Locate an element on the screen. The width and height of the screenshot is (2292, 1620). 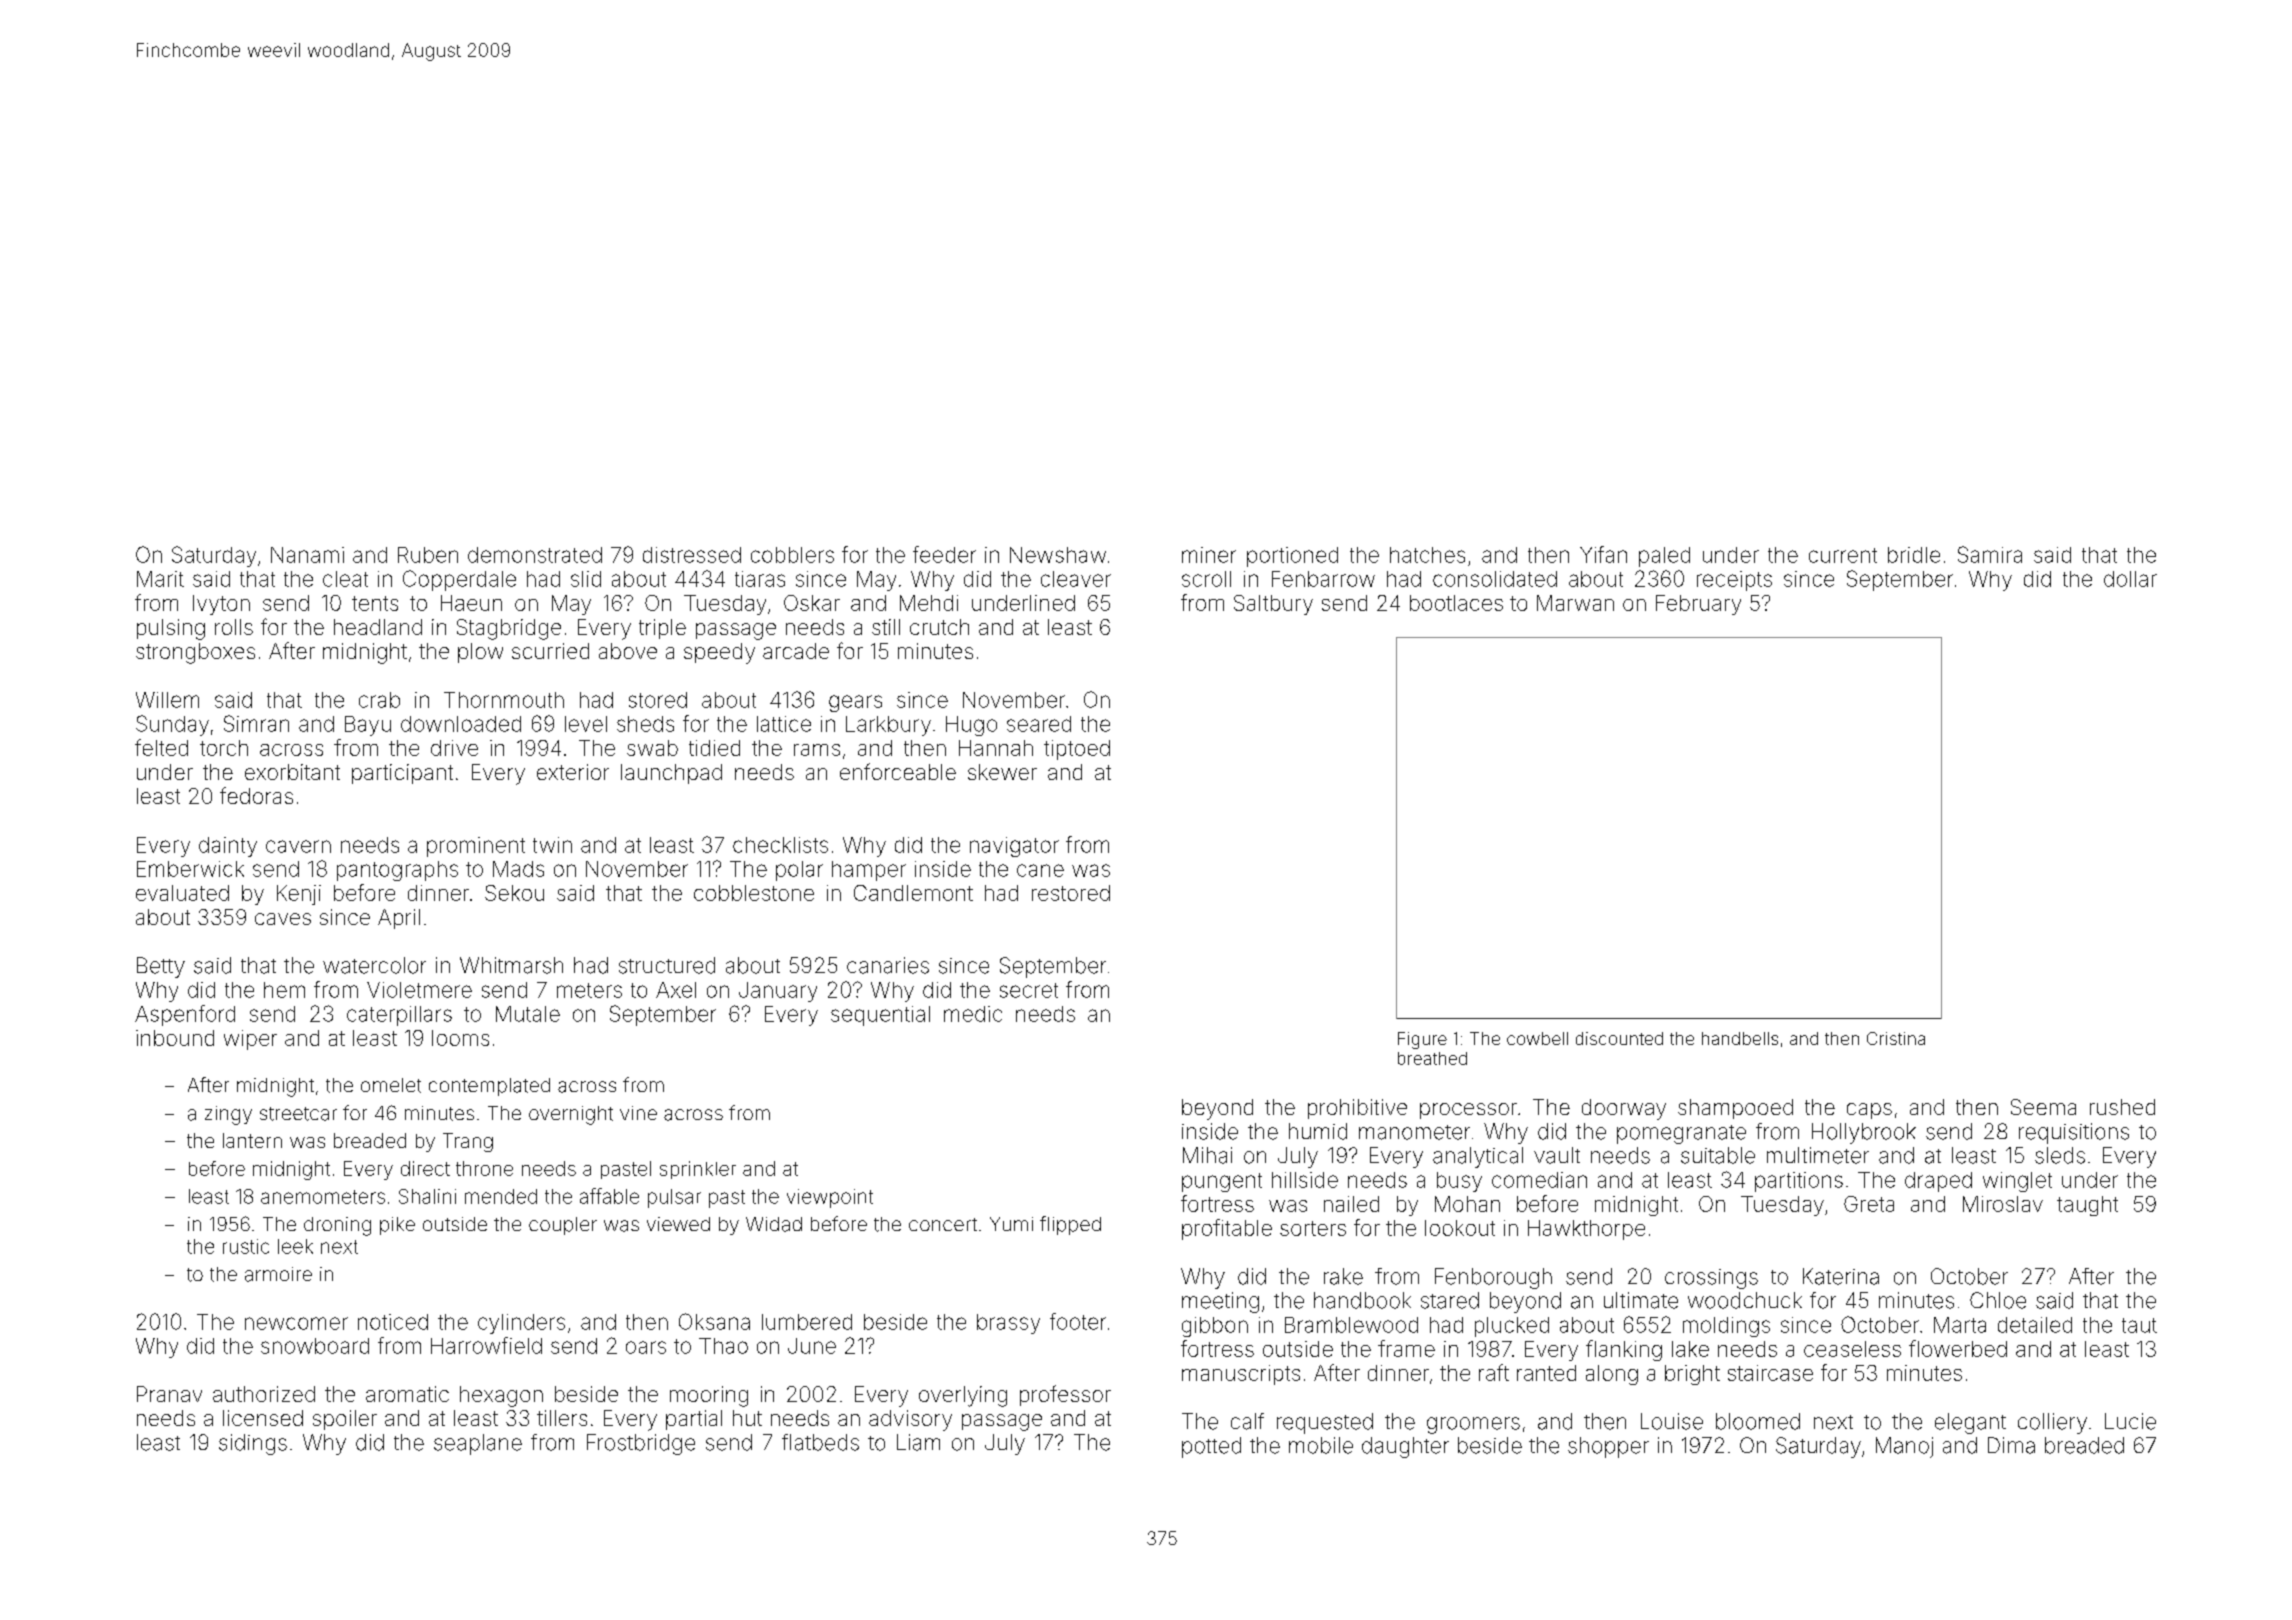
demonstrated is located at coordinates (535, 555).
